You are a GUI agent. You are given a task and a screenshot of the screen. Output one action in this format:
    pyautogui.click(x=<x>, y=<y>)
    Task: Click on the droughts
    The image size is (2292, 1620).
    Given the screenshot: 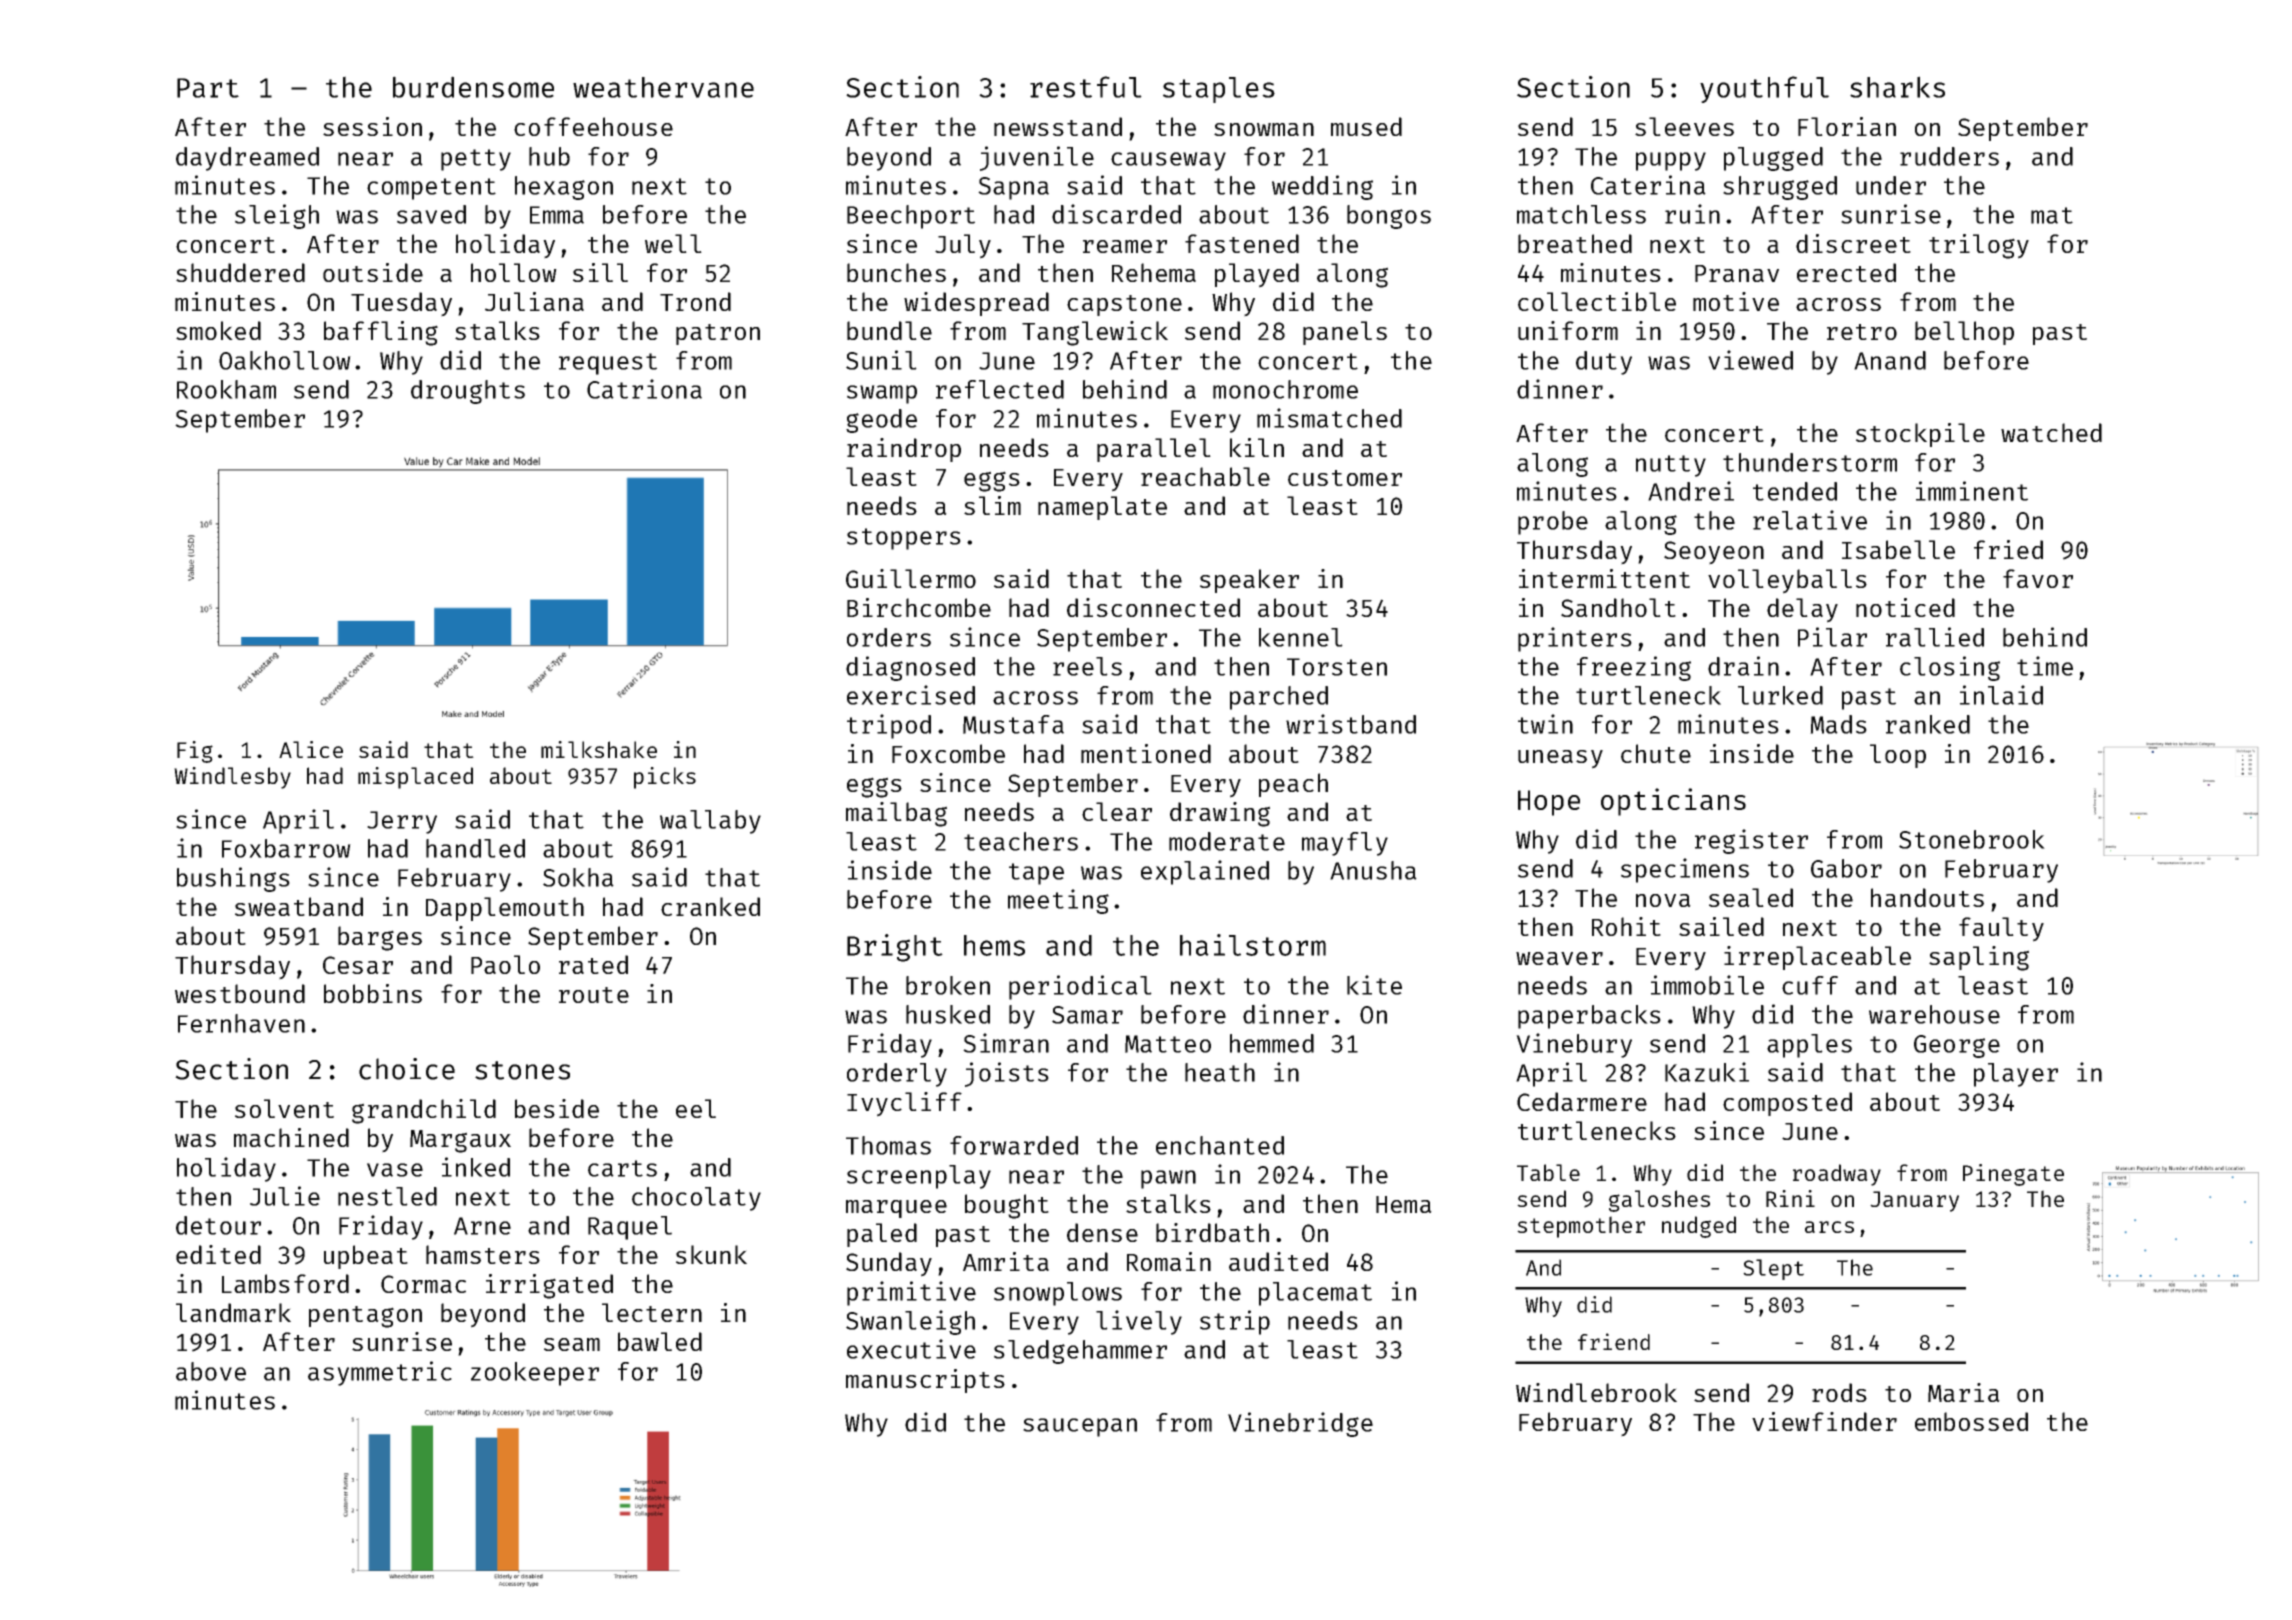 What is the action you would take?
    pyautogui.click(x=468, y=392)
